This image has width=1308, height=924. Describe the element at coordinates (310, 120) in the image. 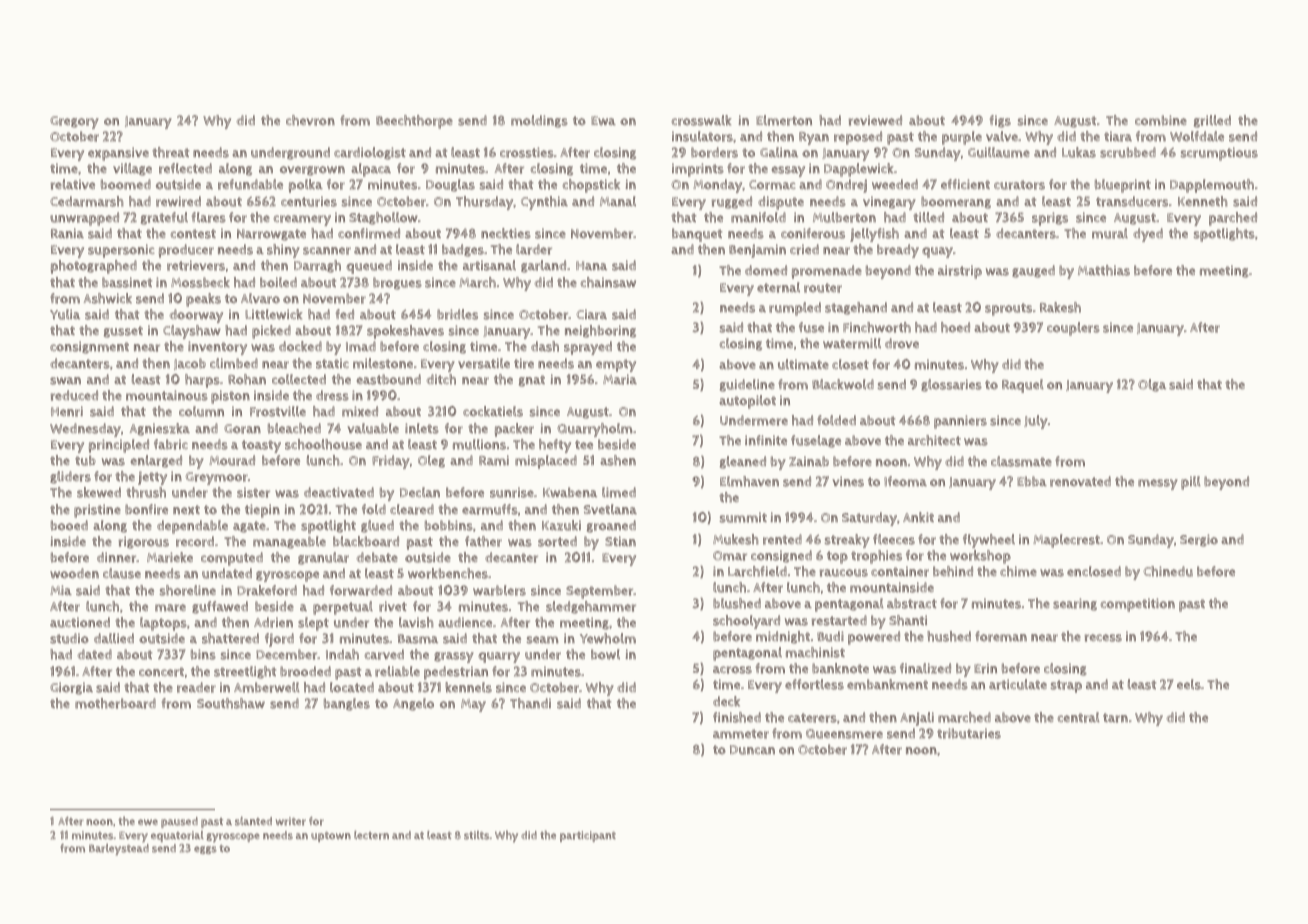

I see `chevron` at that location.
